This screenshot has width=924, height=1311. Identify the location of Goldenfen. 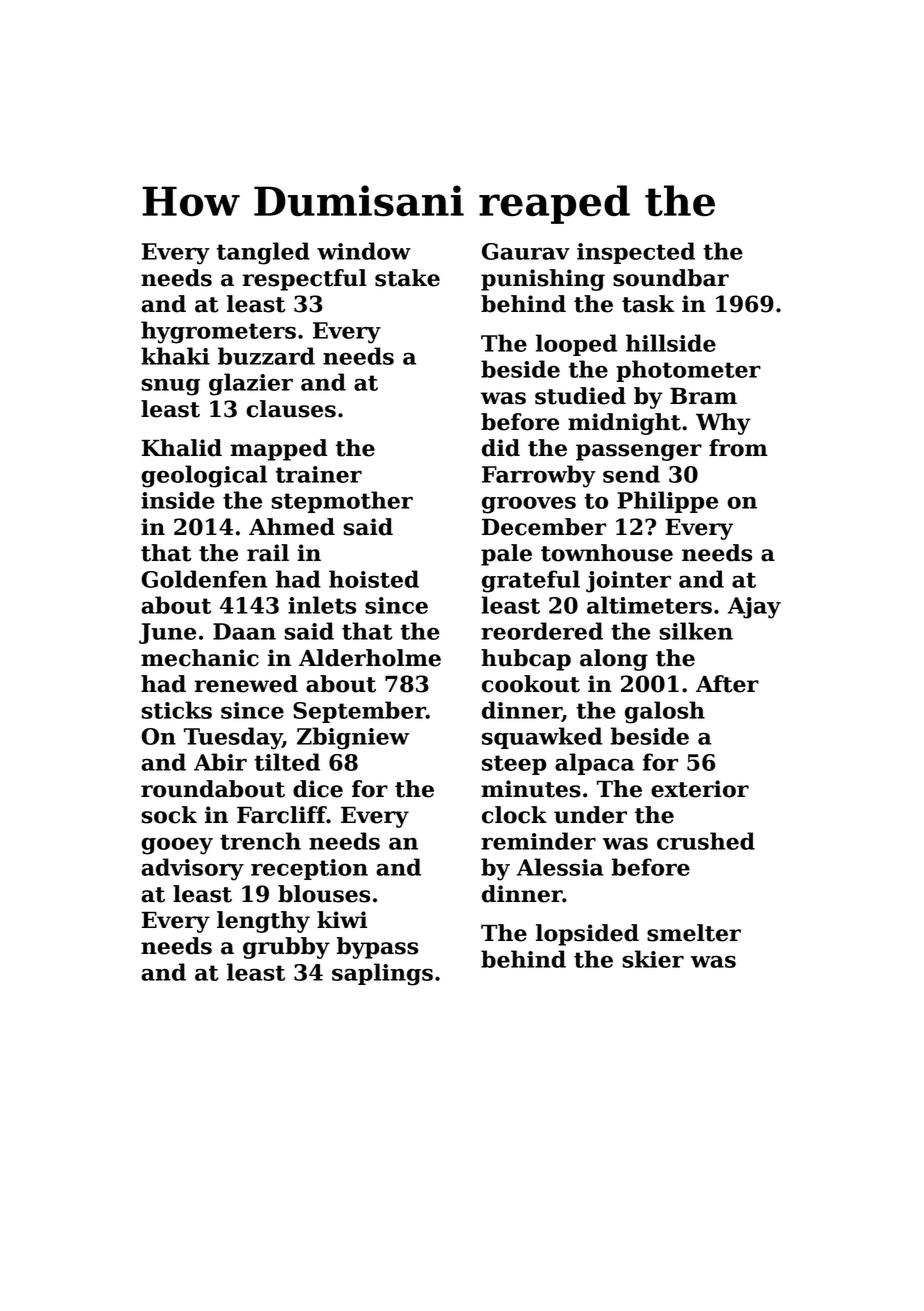
(204, 579).
